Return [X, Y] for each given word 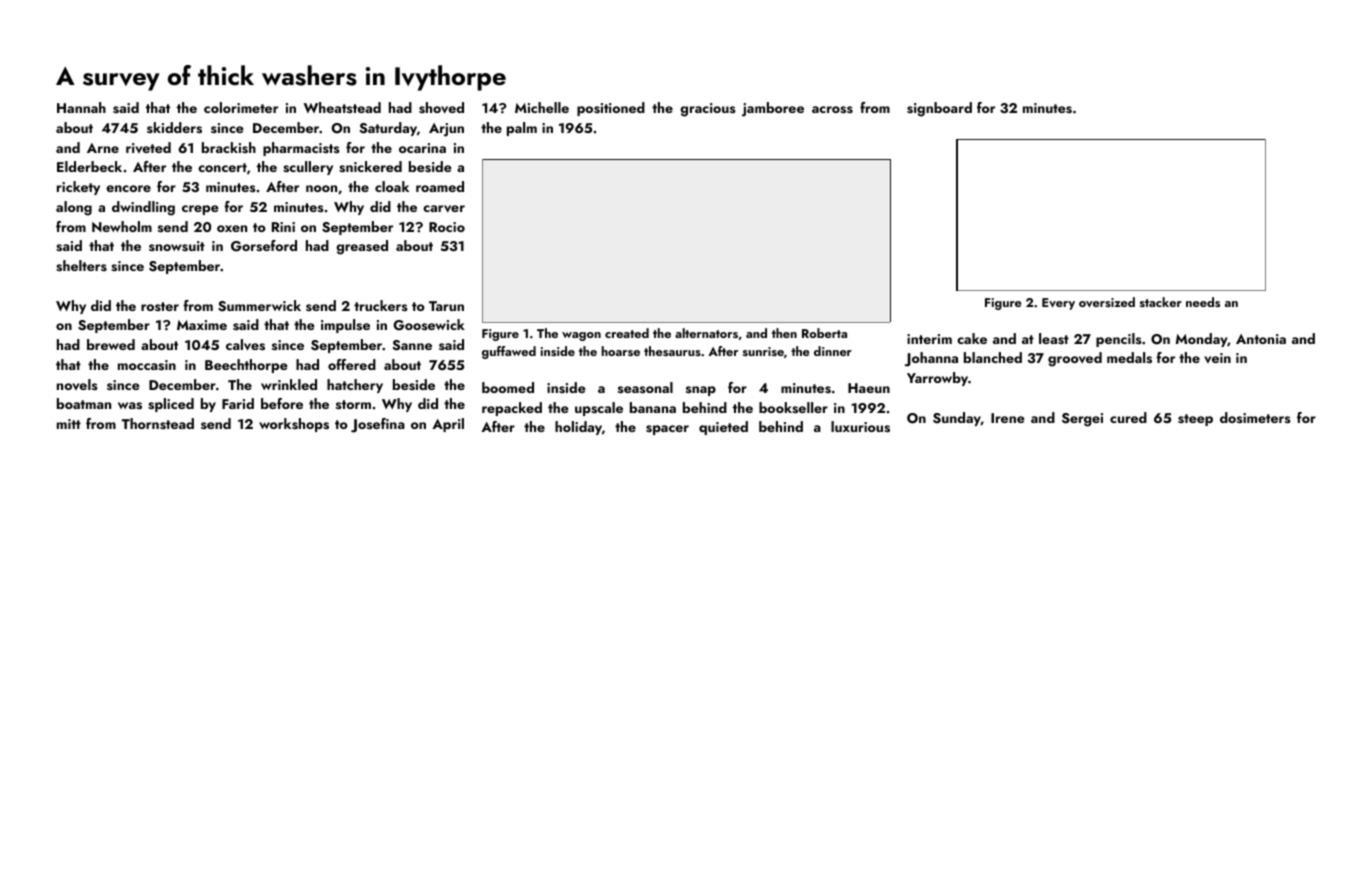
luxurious [860, 427]
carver [444, 209]
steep [1195, 420]
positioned [611, 109]
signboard [939, 109]
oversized [1107, 302]
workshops [294, 425]
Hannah [81, 107]
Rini [283, 227]
